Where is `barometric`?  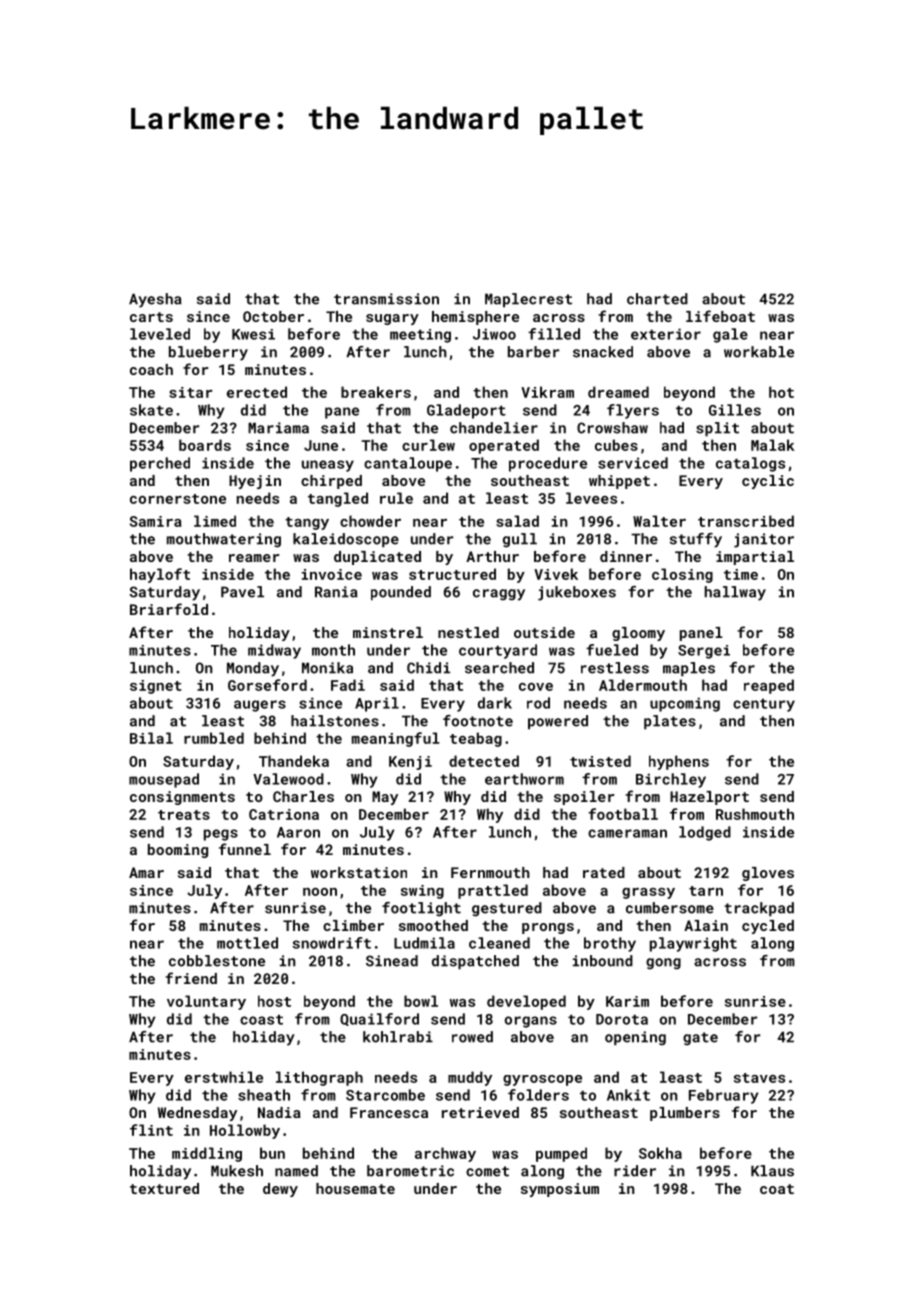
barometric is located at coordinates (410, 1171).
